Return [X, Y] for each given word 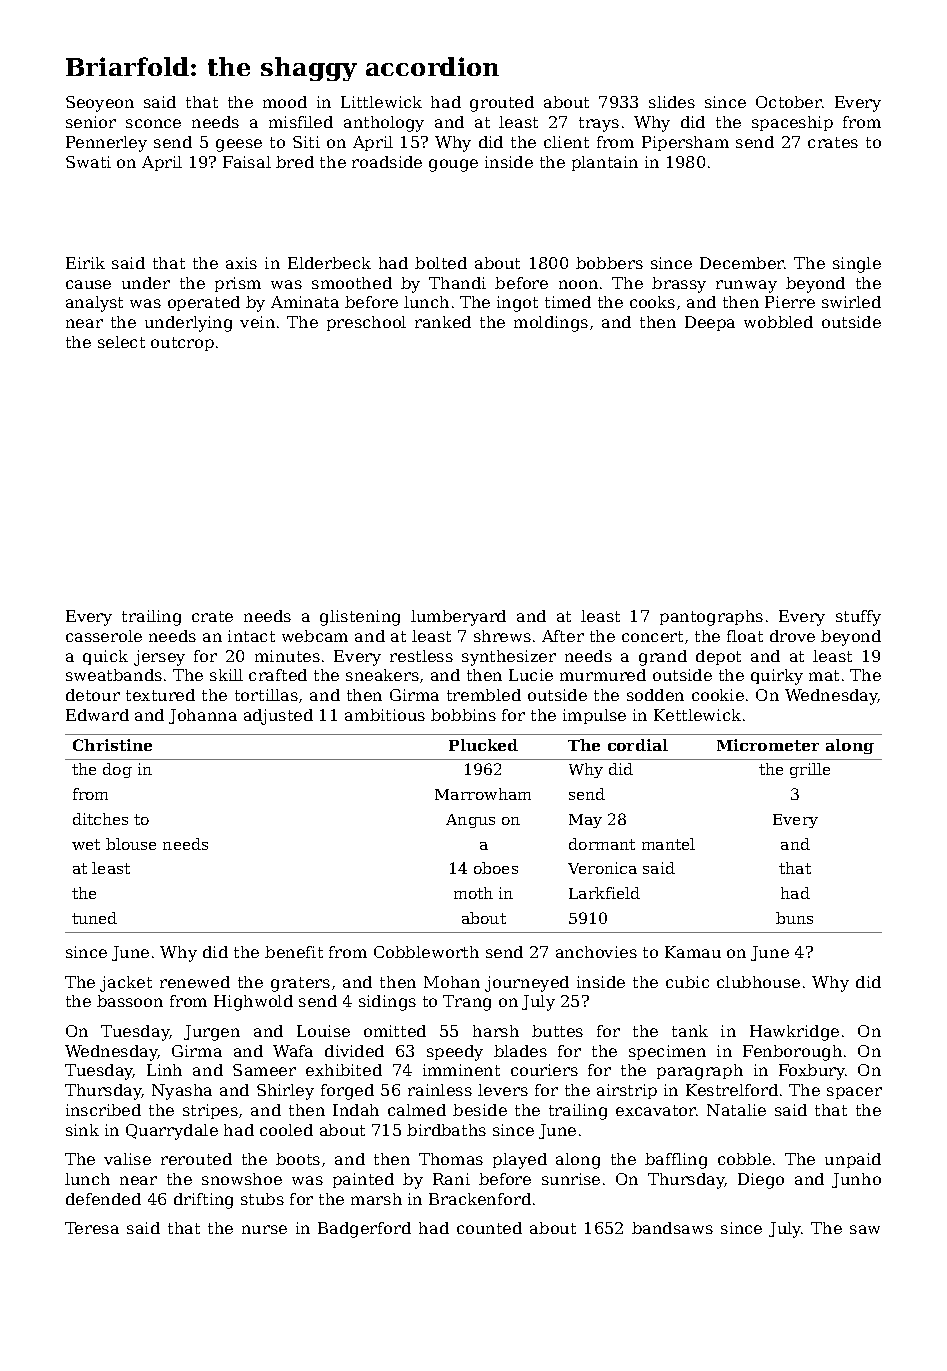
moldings [551, 324]
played [520, 1161]
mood [285, 102]
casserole [104, 636]
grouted [502, 104]
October [789, 102]
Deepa [710, 323]
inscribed [103, 1110]
